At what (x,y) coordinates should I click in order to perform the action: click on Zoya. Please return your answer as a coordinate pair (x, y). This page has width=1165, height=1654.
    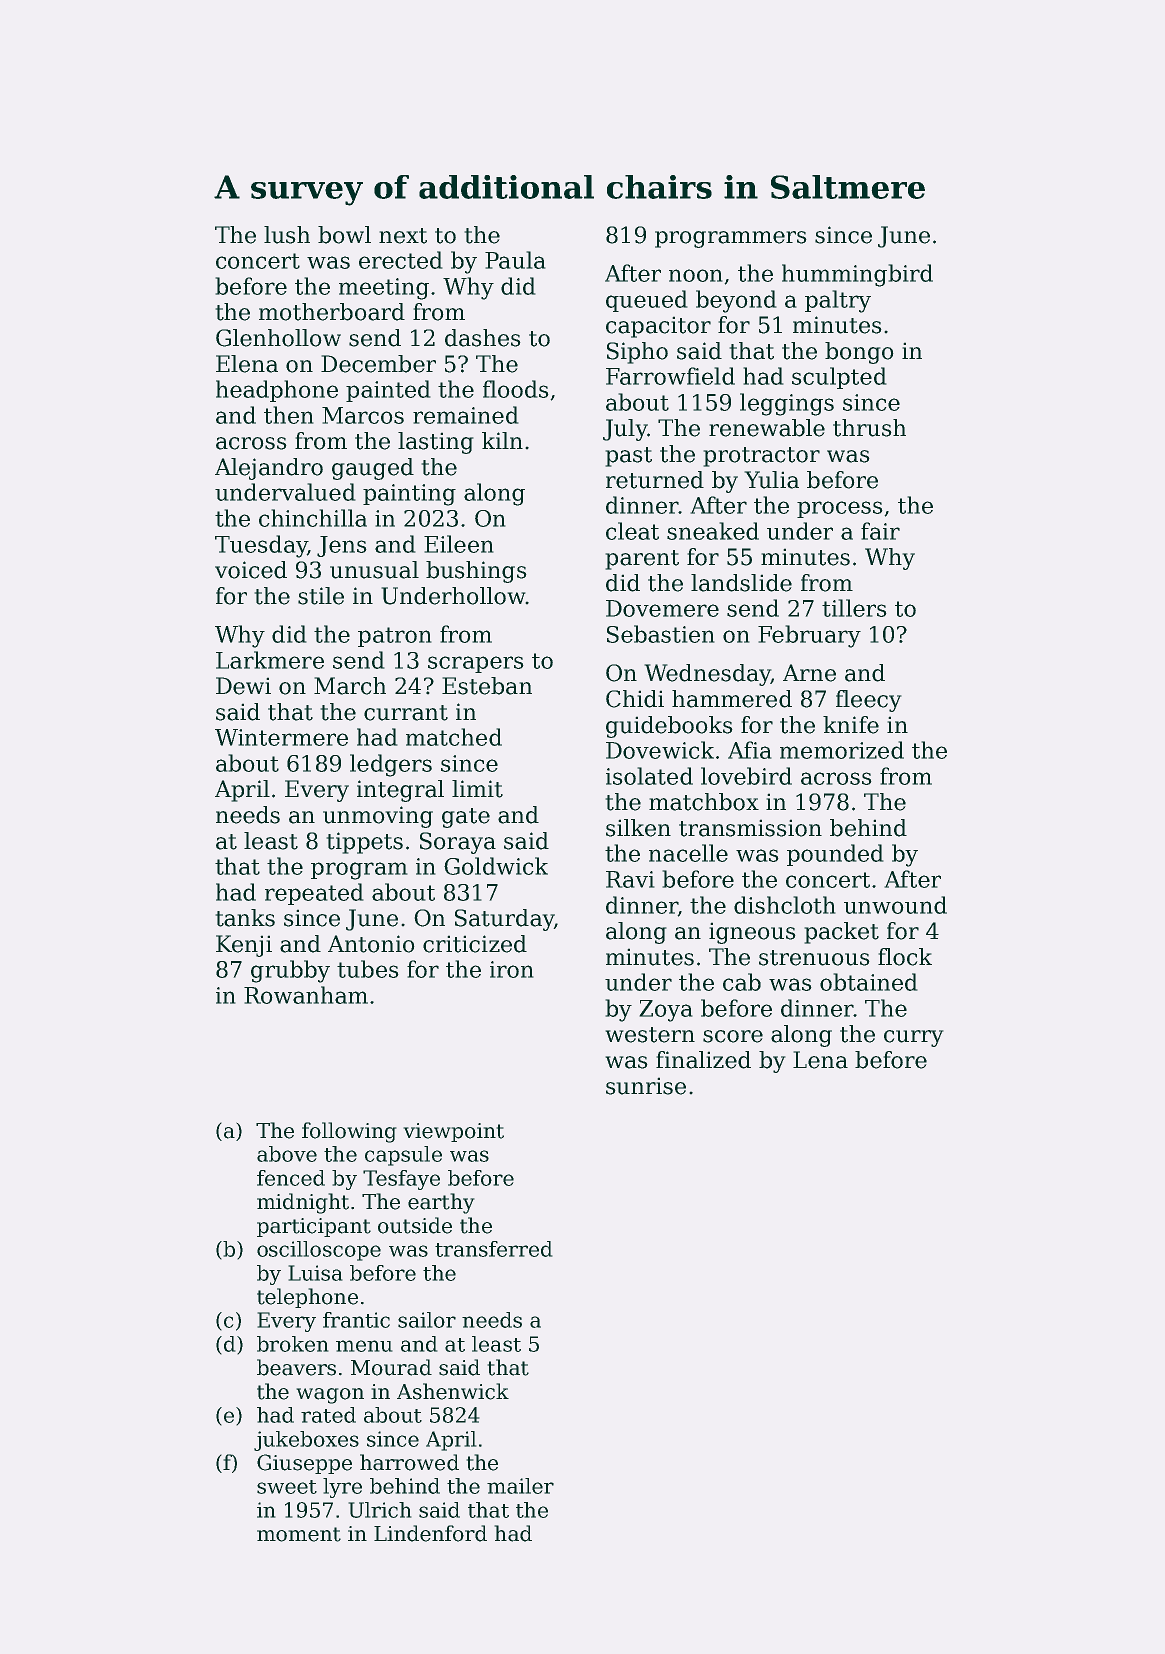
    Looking at the image, I should click on (666, 1011).
